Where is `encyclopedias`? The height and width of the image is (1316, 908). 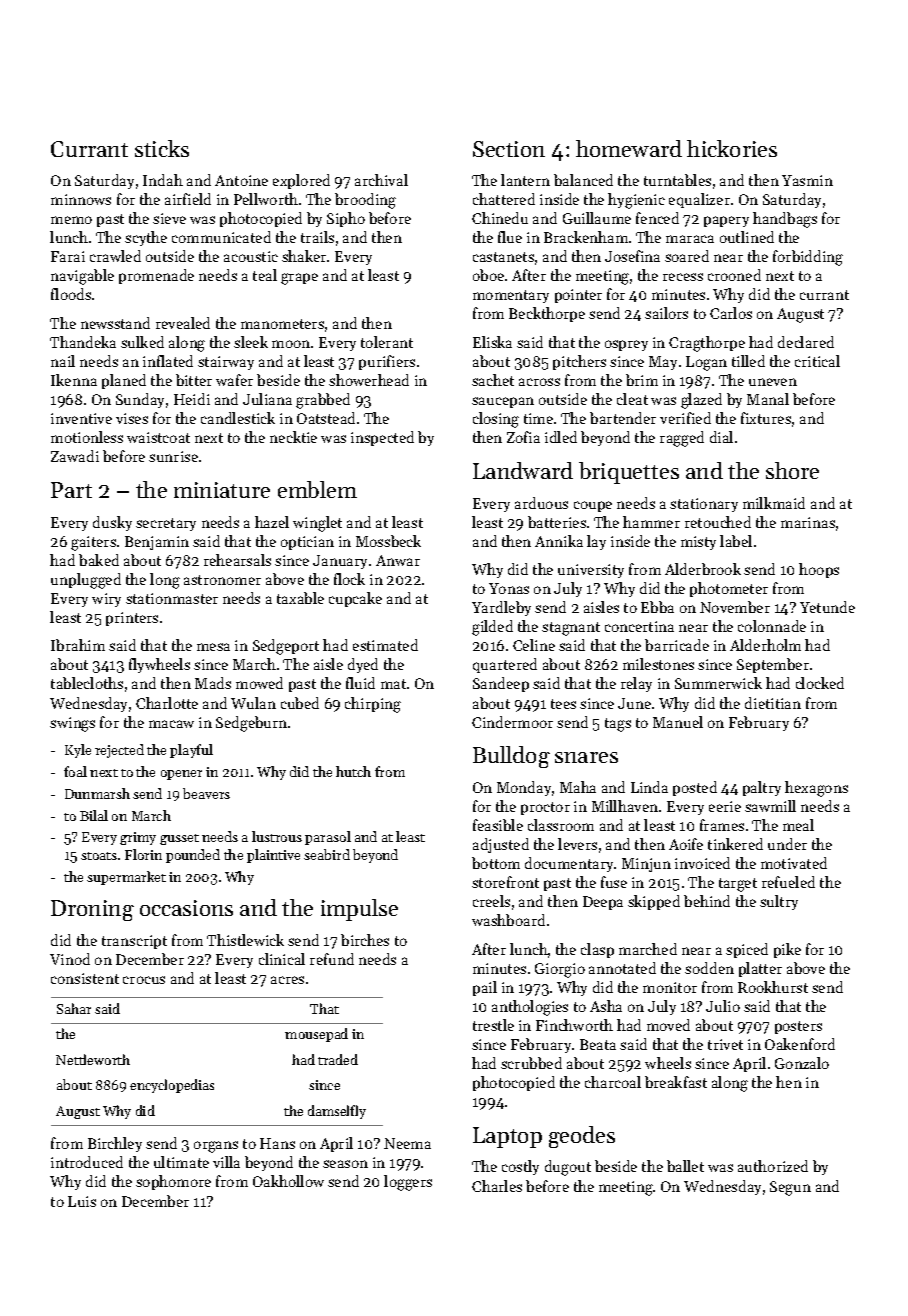 encyclopedias is located at coordinates (172, 1086).
